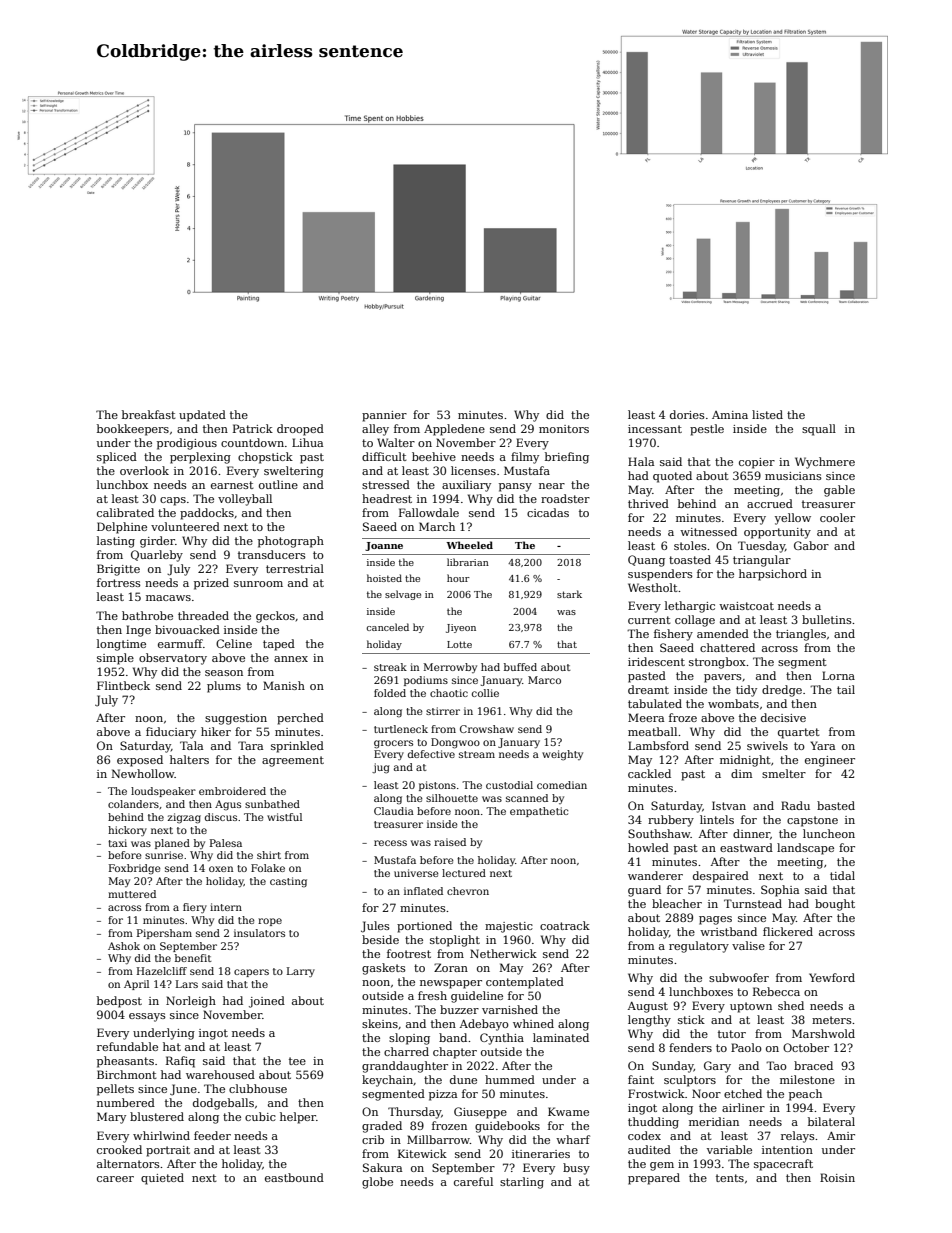  Describe the element at coordinates (819, 430) in the document. I see `squall` at that location.
